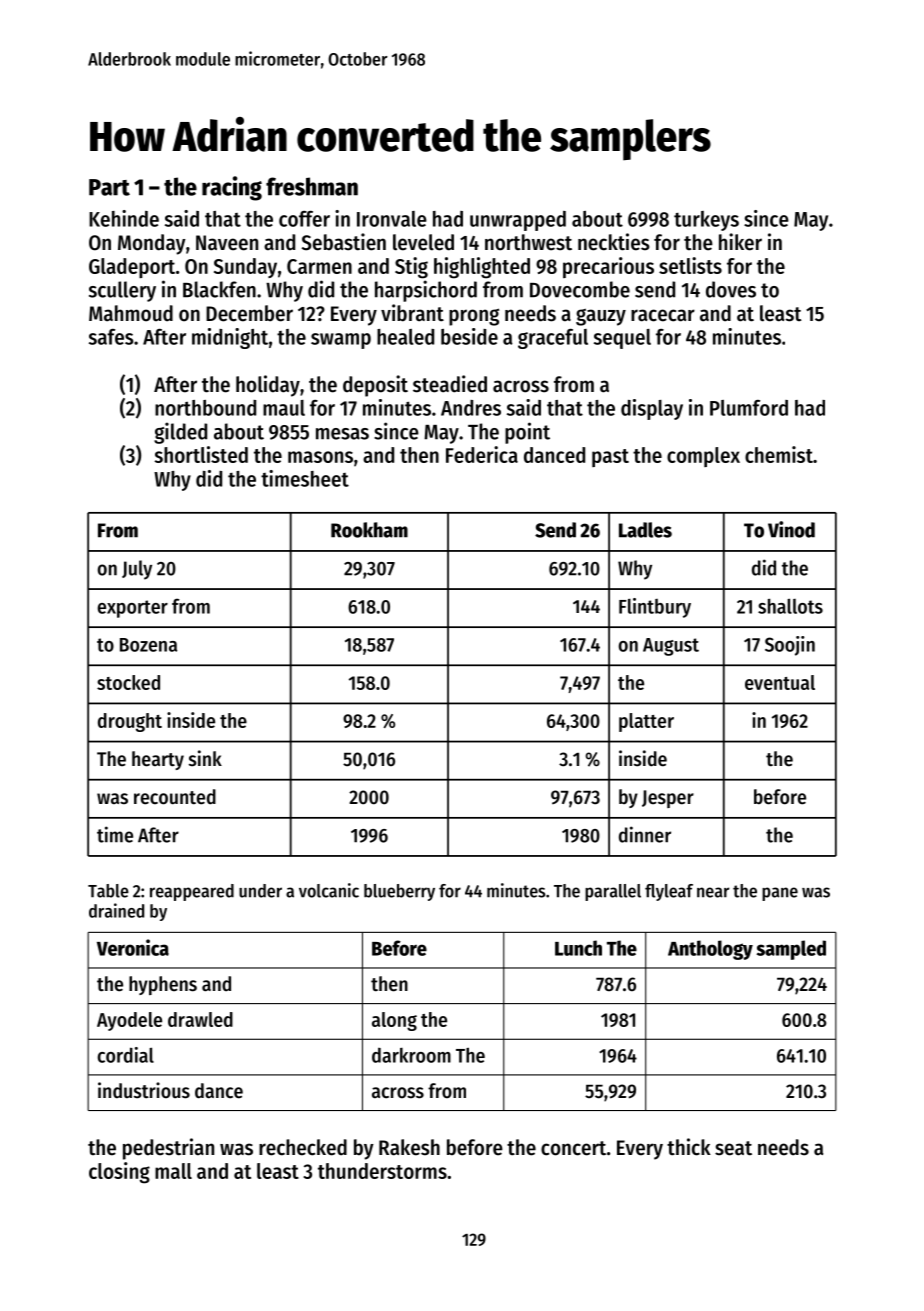 The height and width of the page is (1311, 924). What do you see at coordinates (399, 892) in the page?
I see `blueberry` at bounding box center [399, 892].
